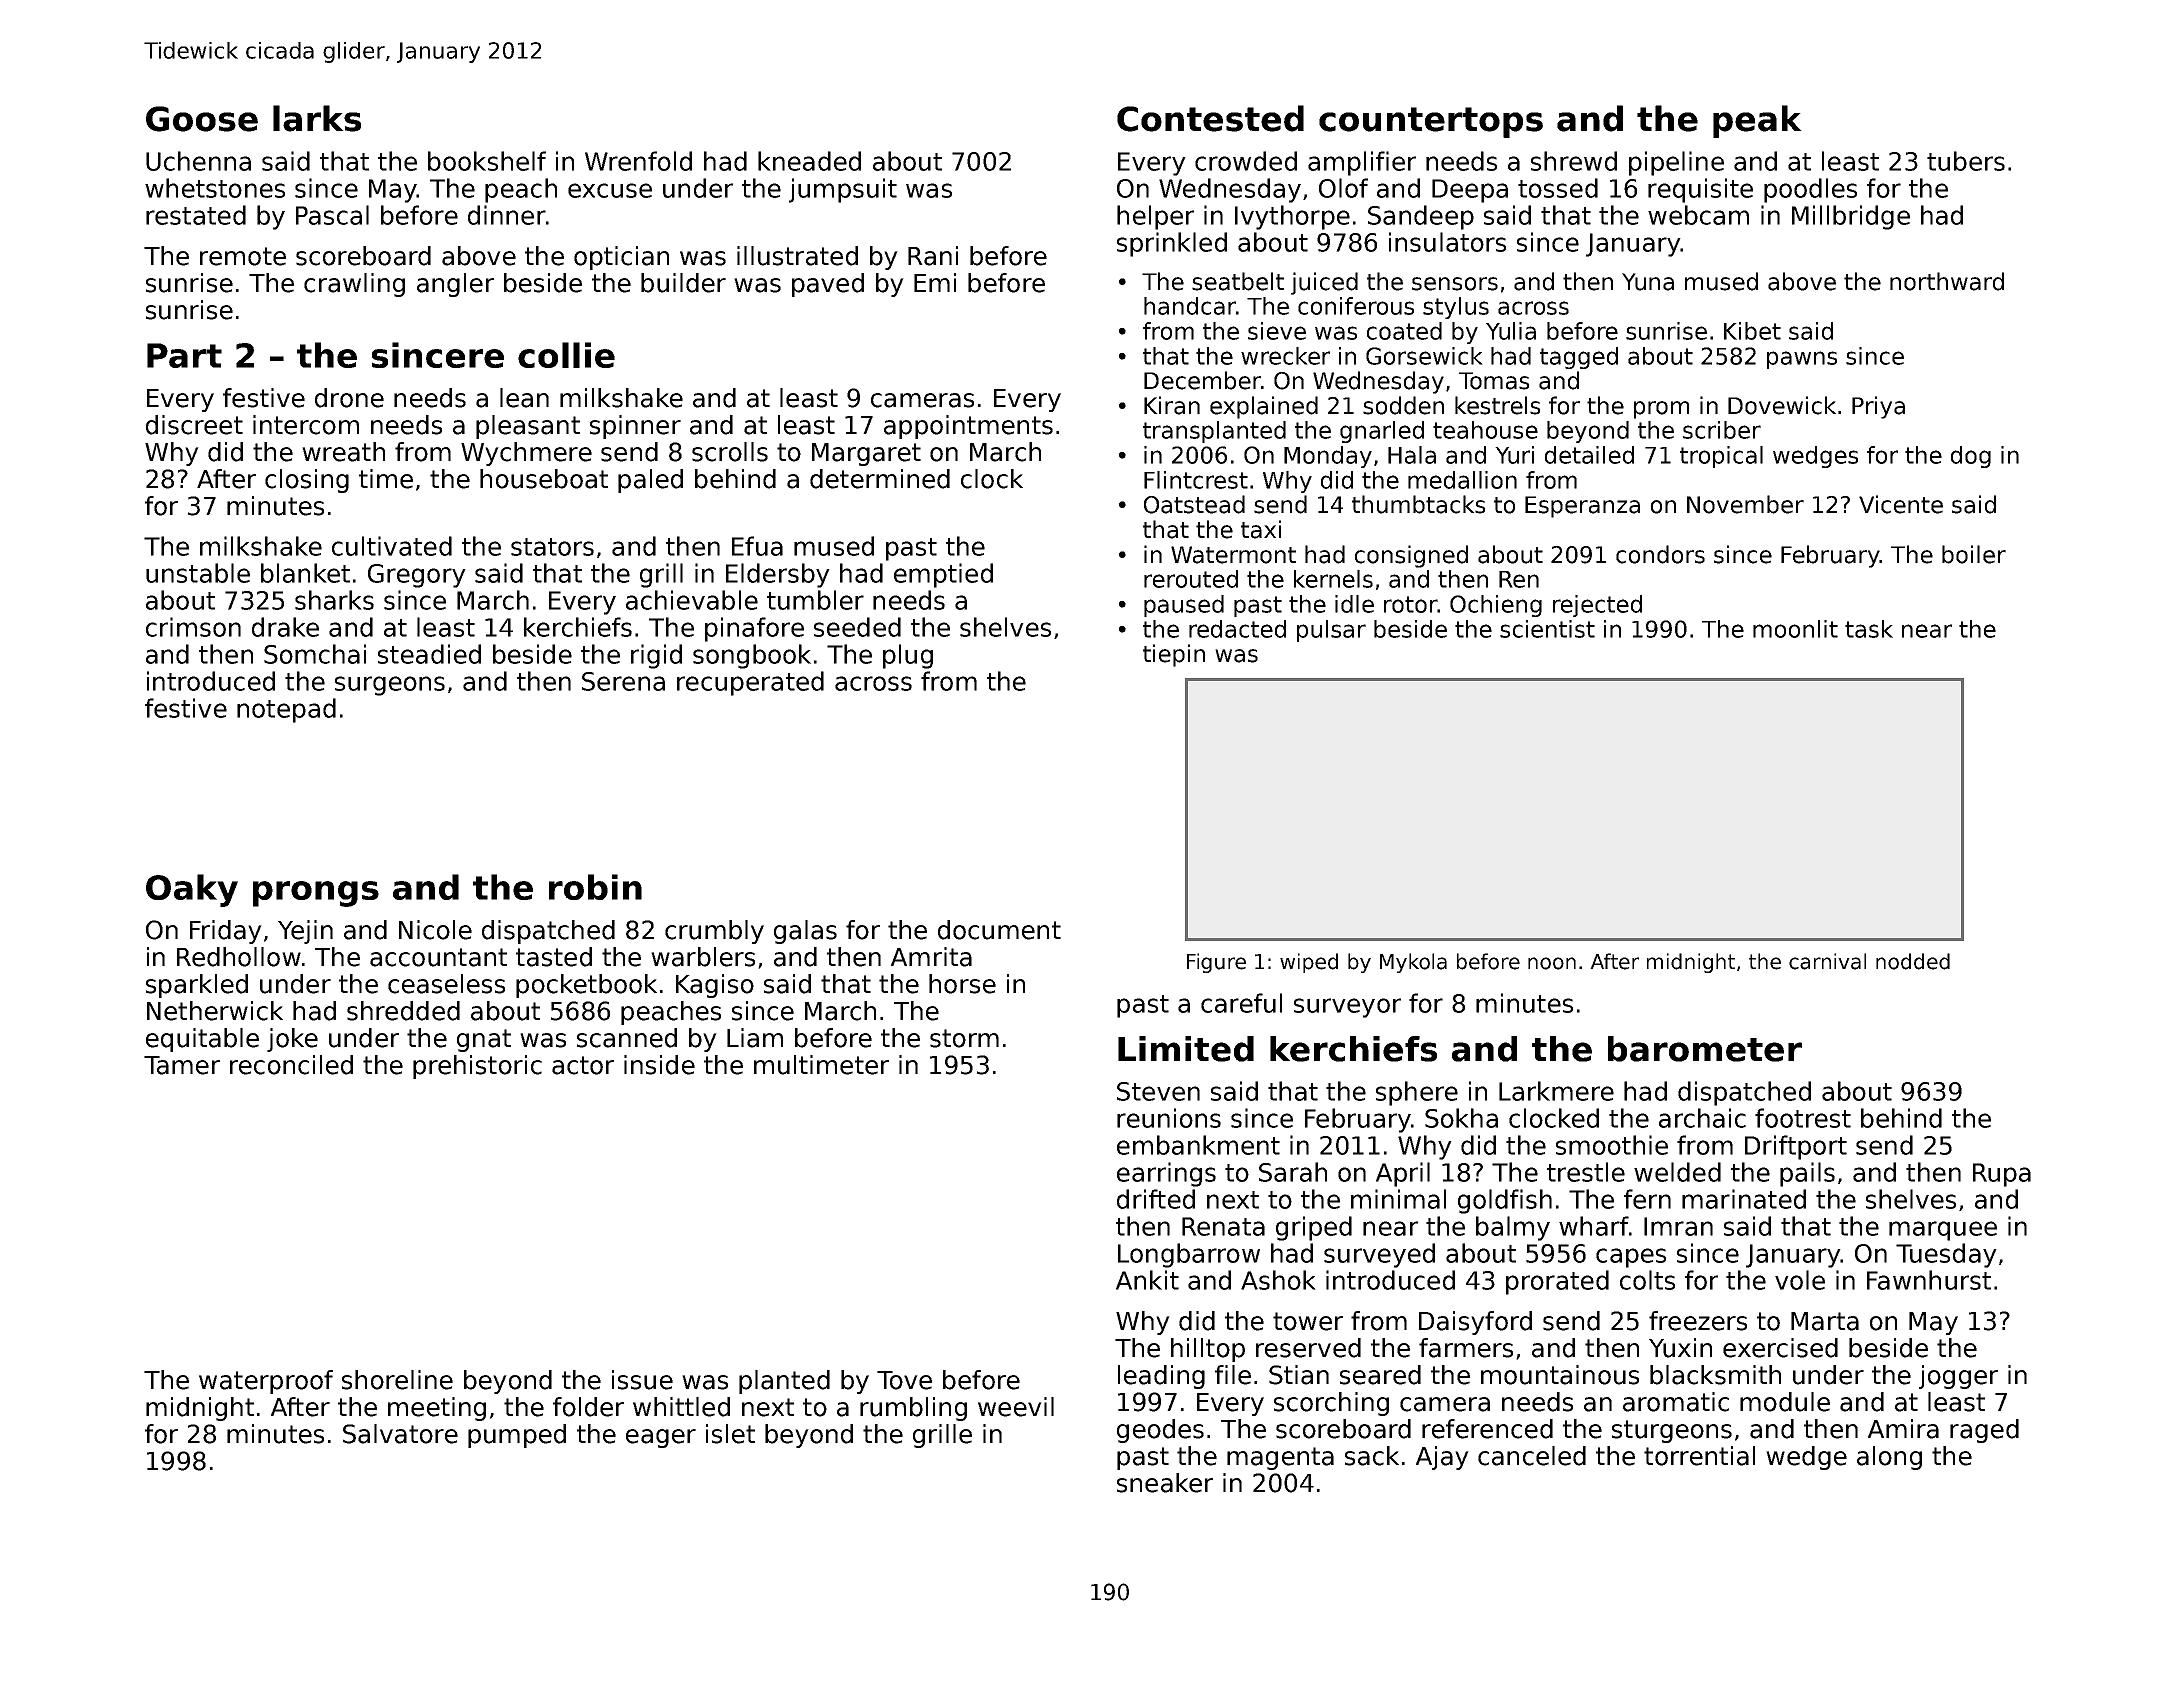 The width and height of the screenshot is (2178, 1683). I want to click on Salvatore, so click(400, 1434).
